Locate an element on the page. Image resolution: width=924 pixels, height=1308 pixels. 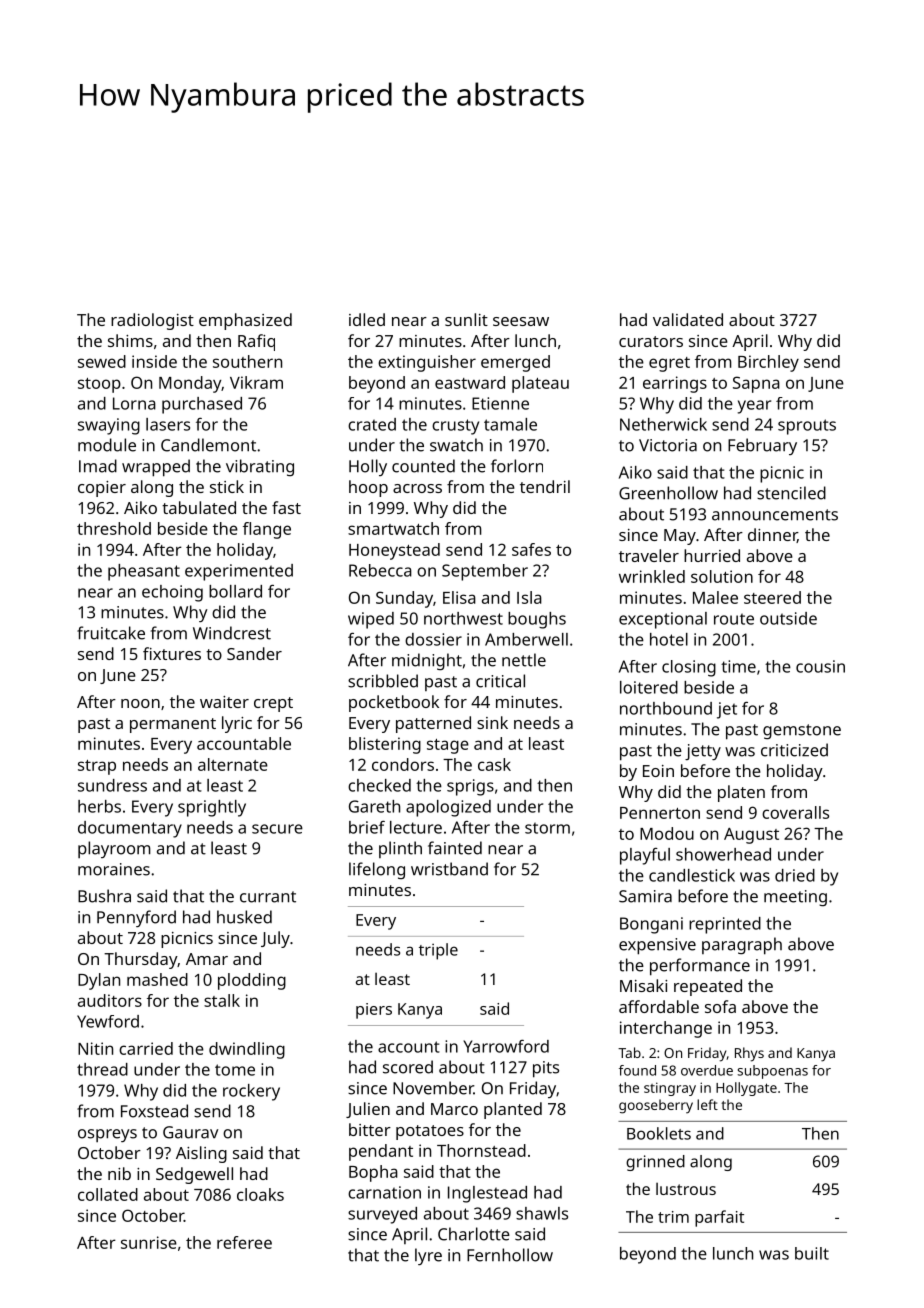
July is located at coordinates (275, 939).
